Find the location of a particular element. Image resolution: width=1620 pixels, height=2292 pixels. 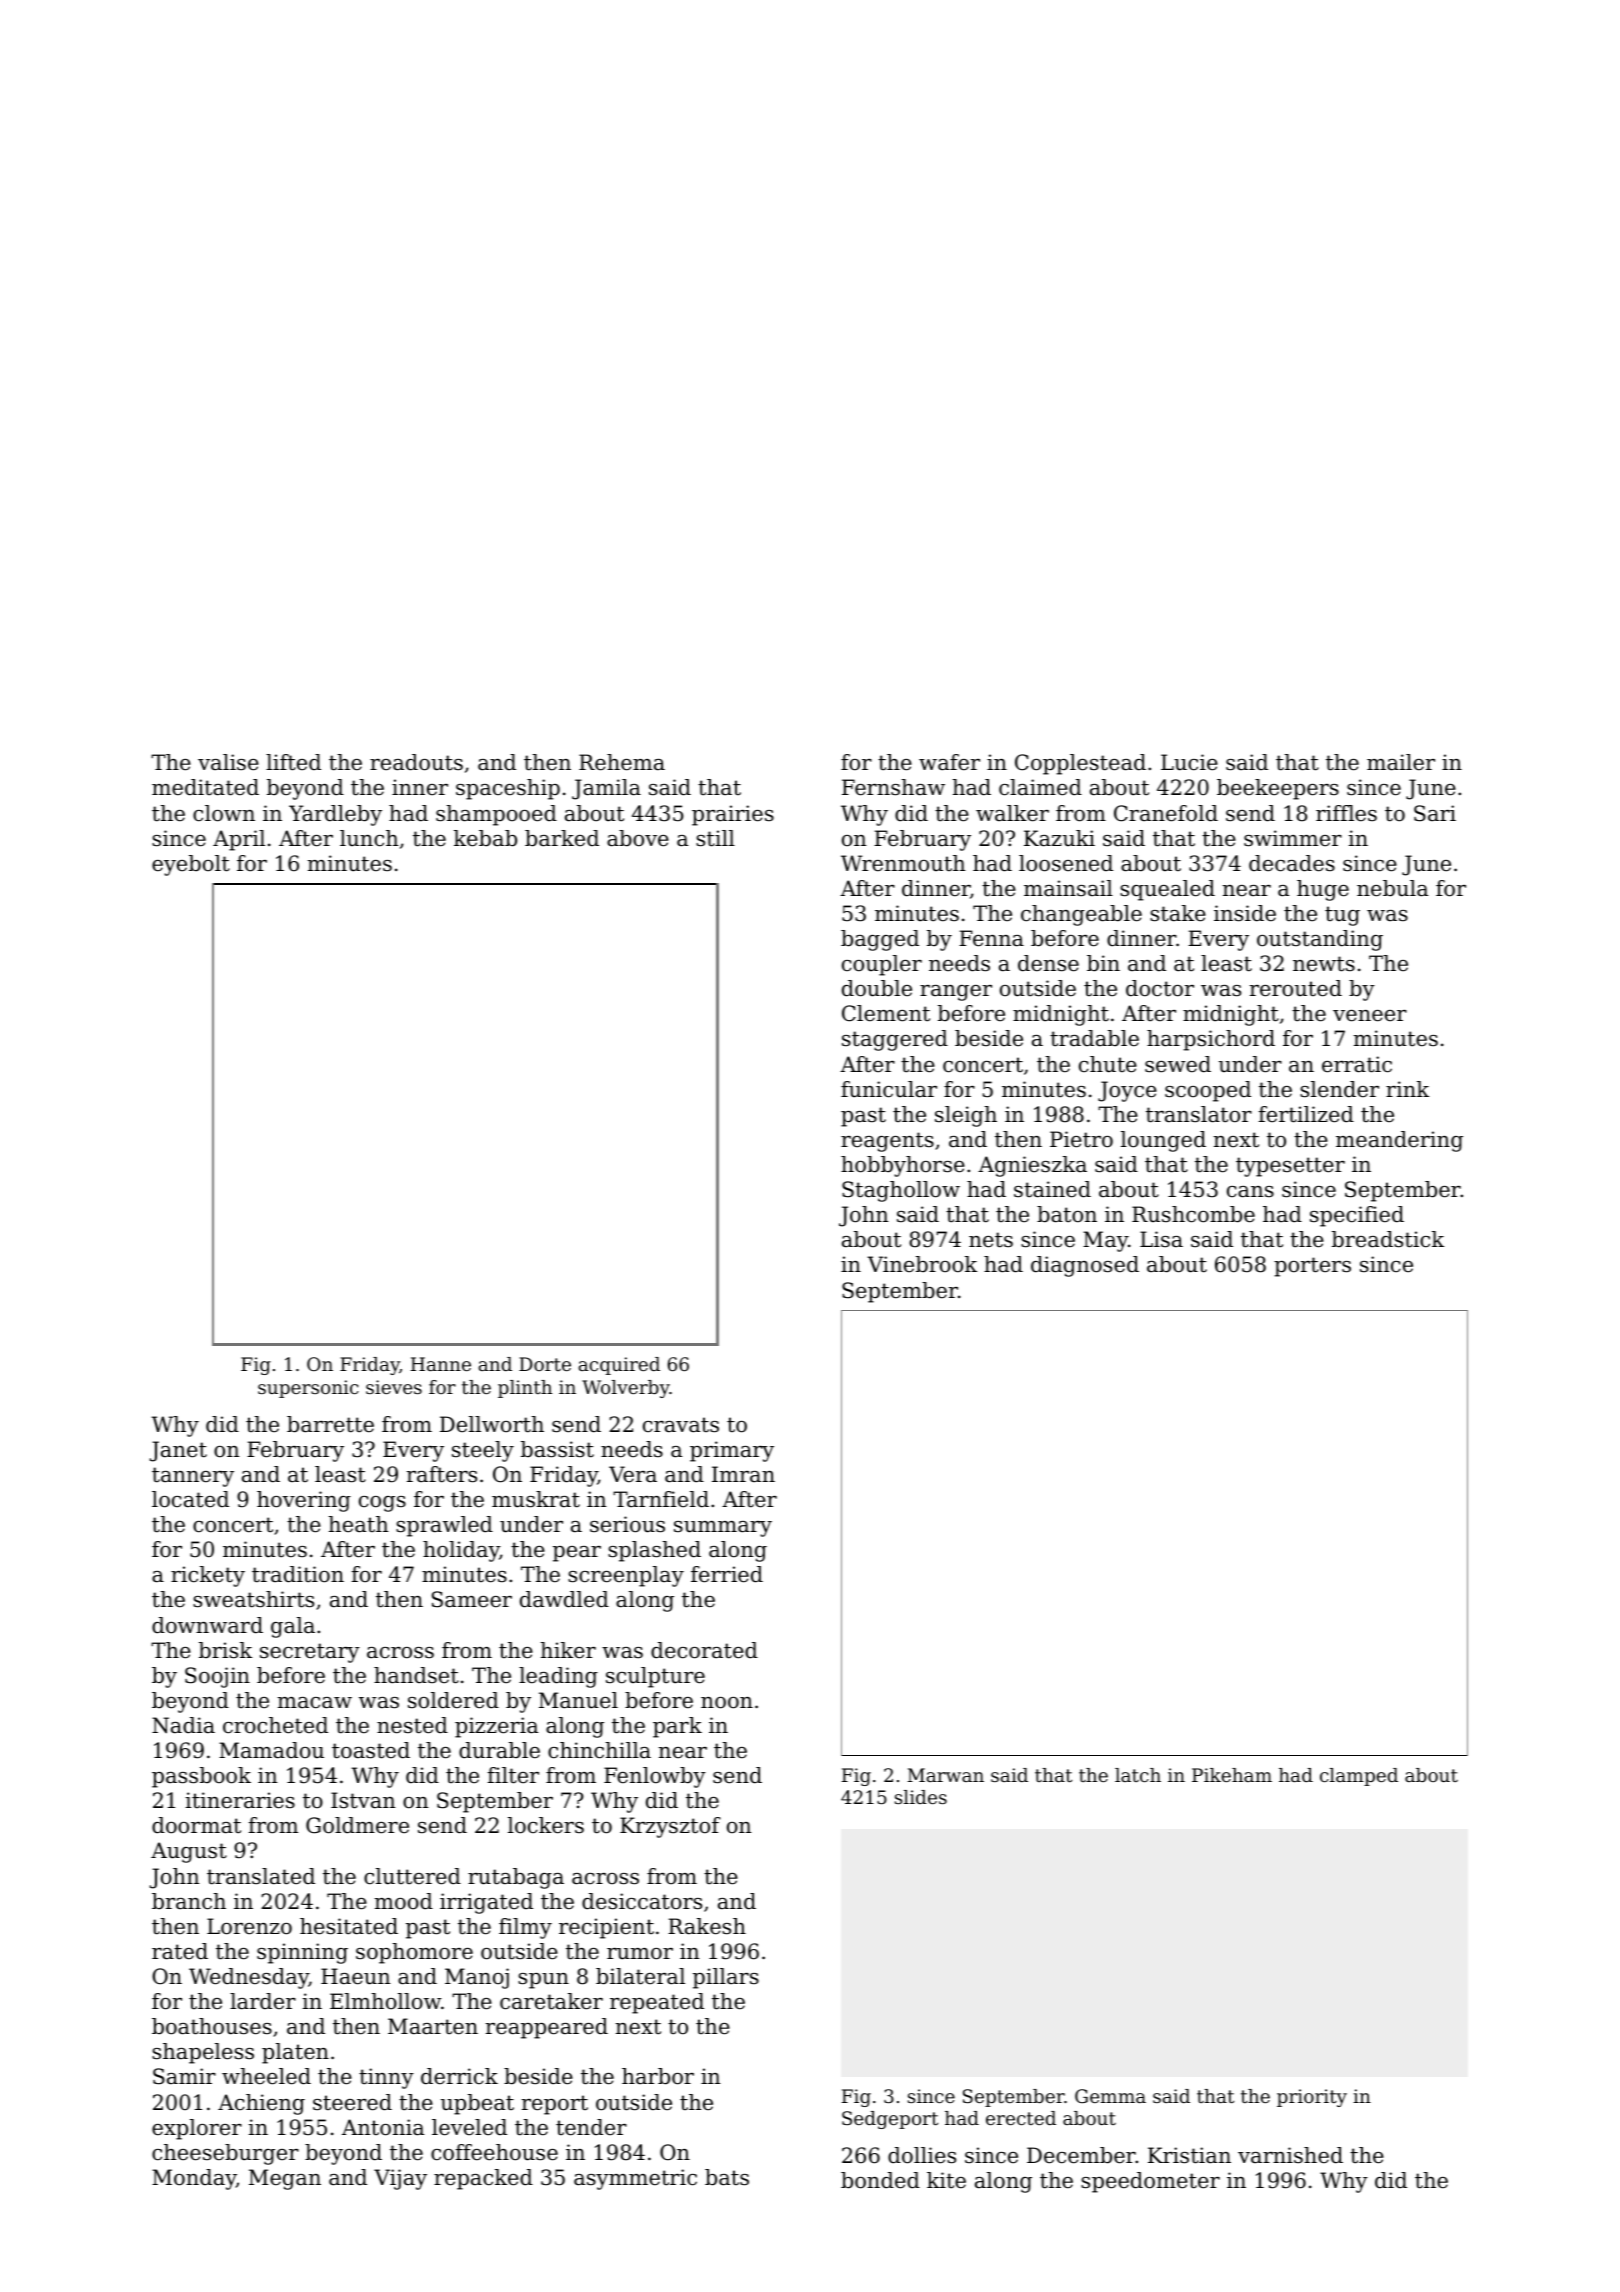

boathouses is located at coordinates (212, 2026).
